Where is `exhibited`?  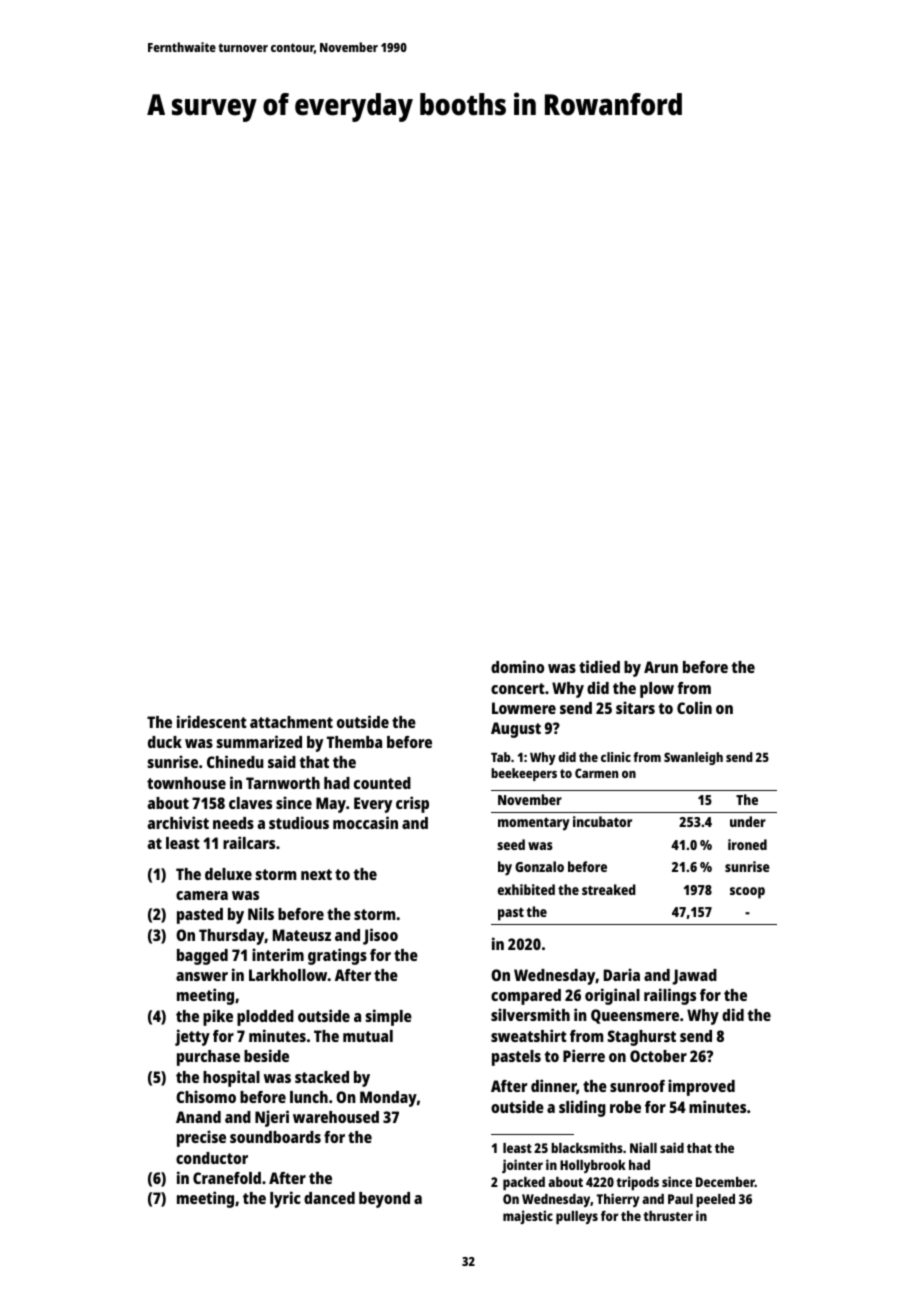
exhibited is located at coordinates (526, 889).
